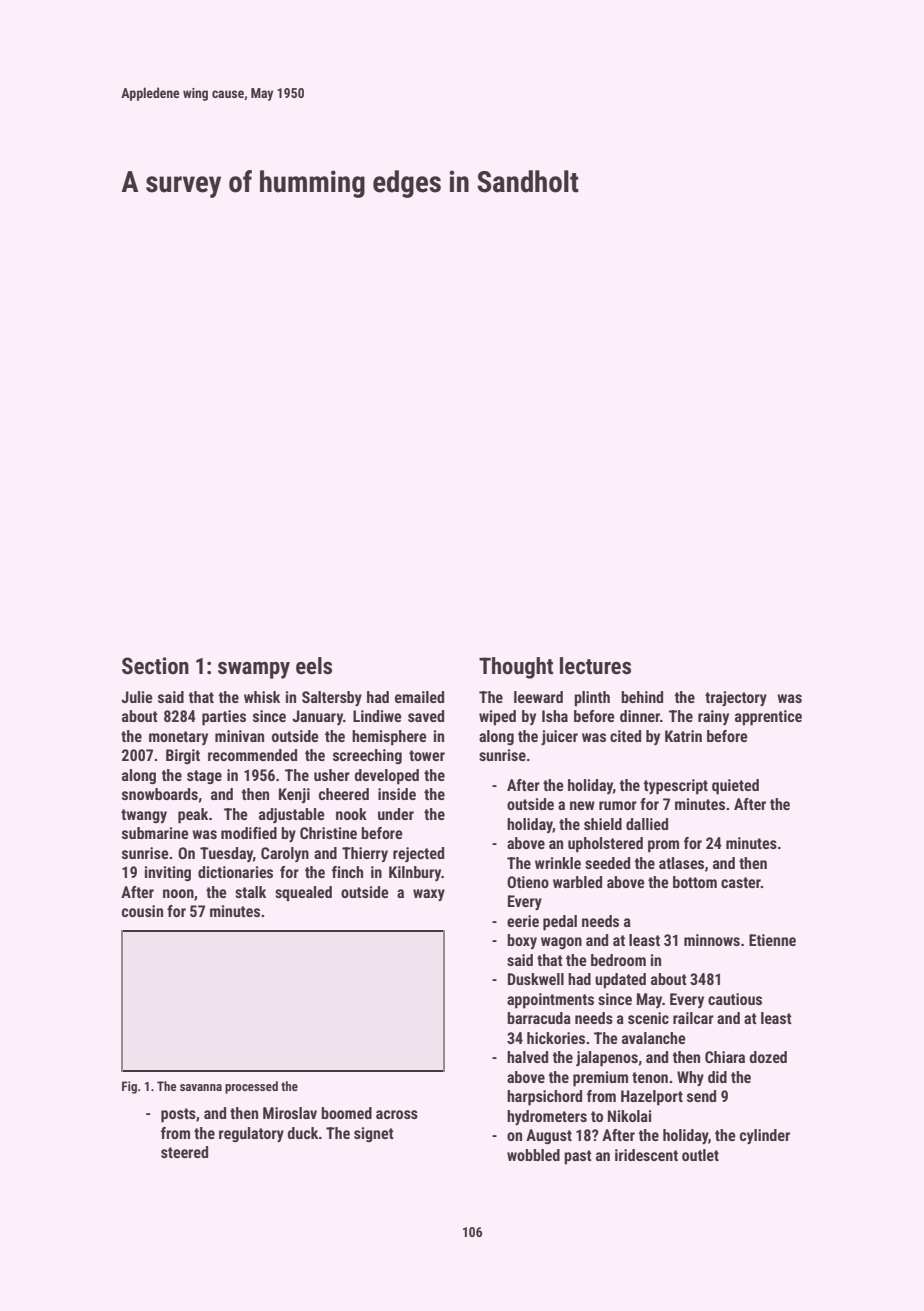  What do you see at coordinates (725, 1057) in the screenshot?
I see `Chiara` at bounding box center [725, 1057].
